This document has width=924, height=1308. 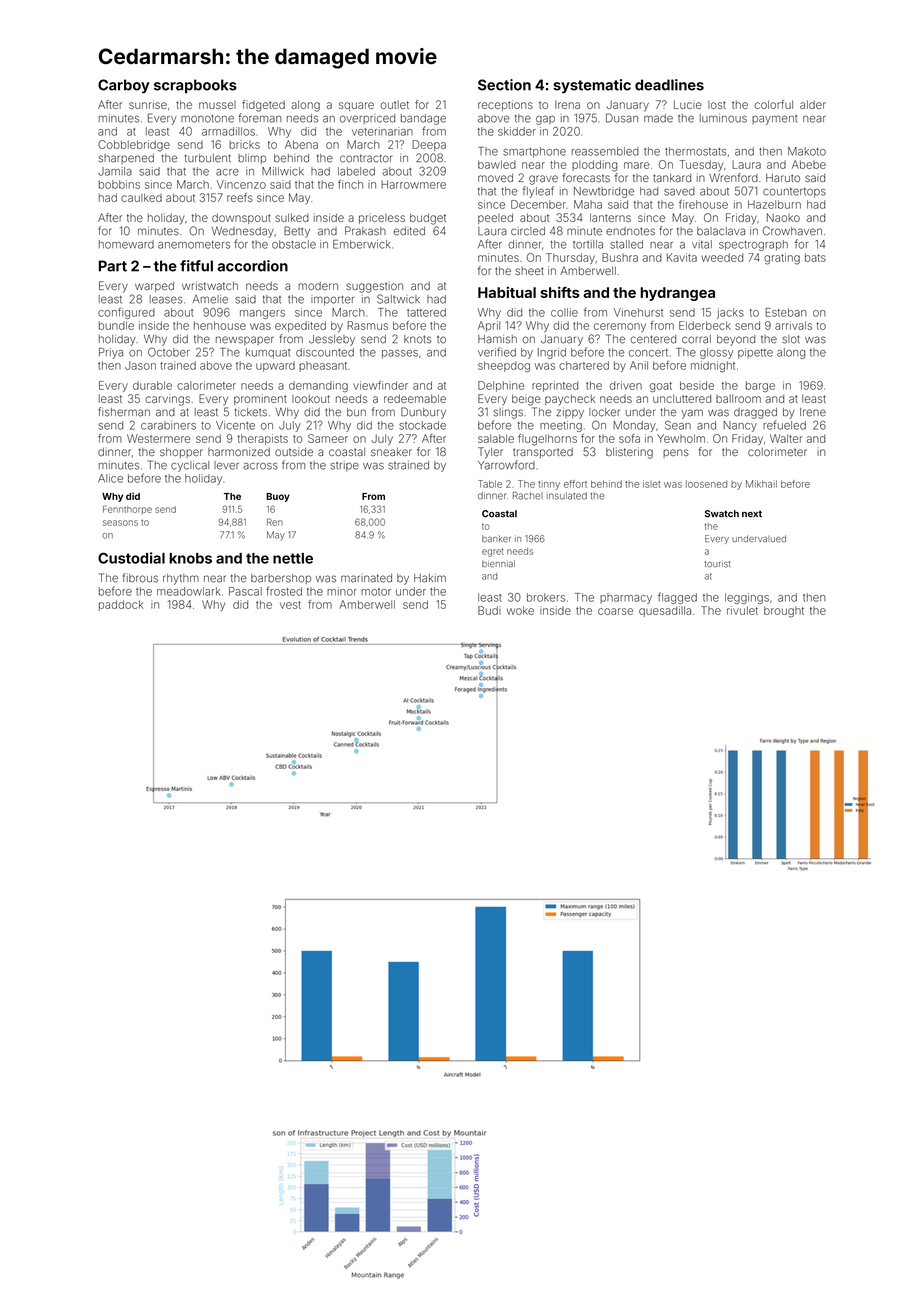 I want to click on calorimeter, so click(x=206, y=385).
